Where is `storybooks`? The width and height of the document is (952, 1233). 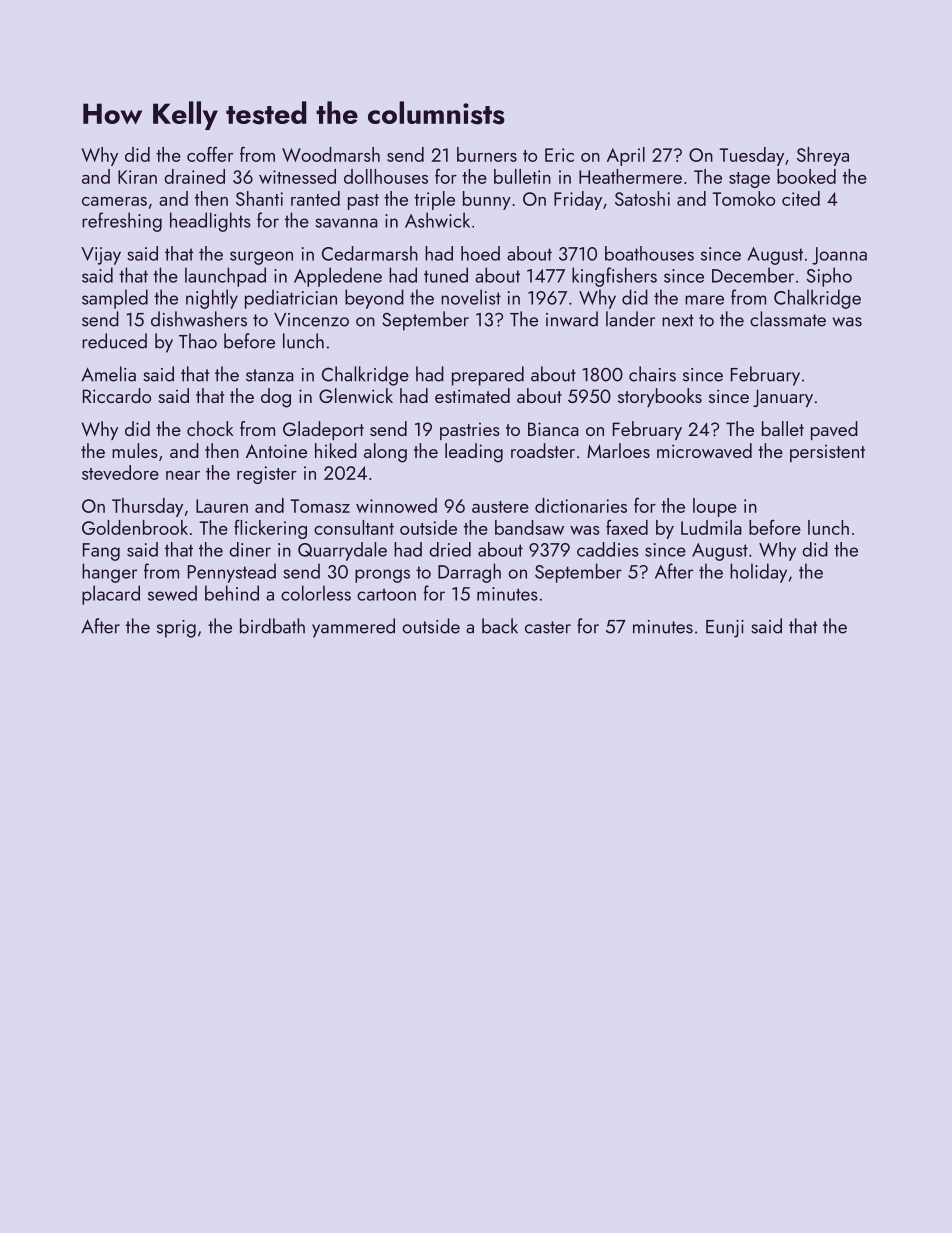
storybooks is located at coordinates (660, 397).
